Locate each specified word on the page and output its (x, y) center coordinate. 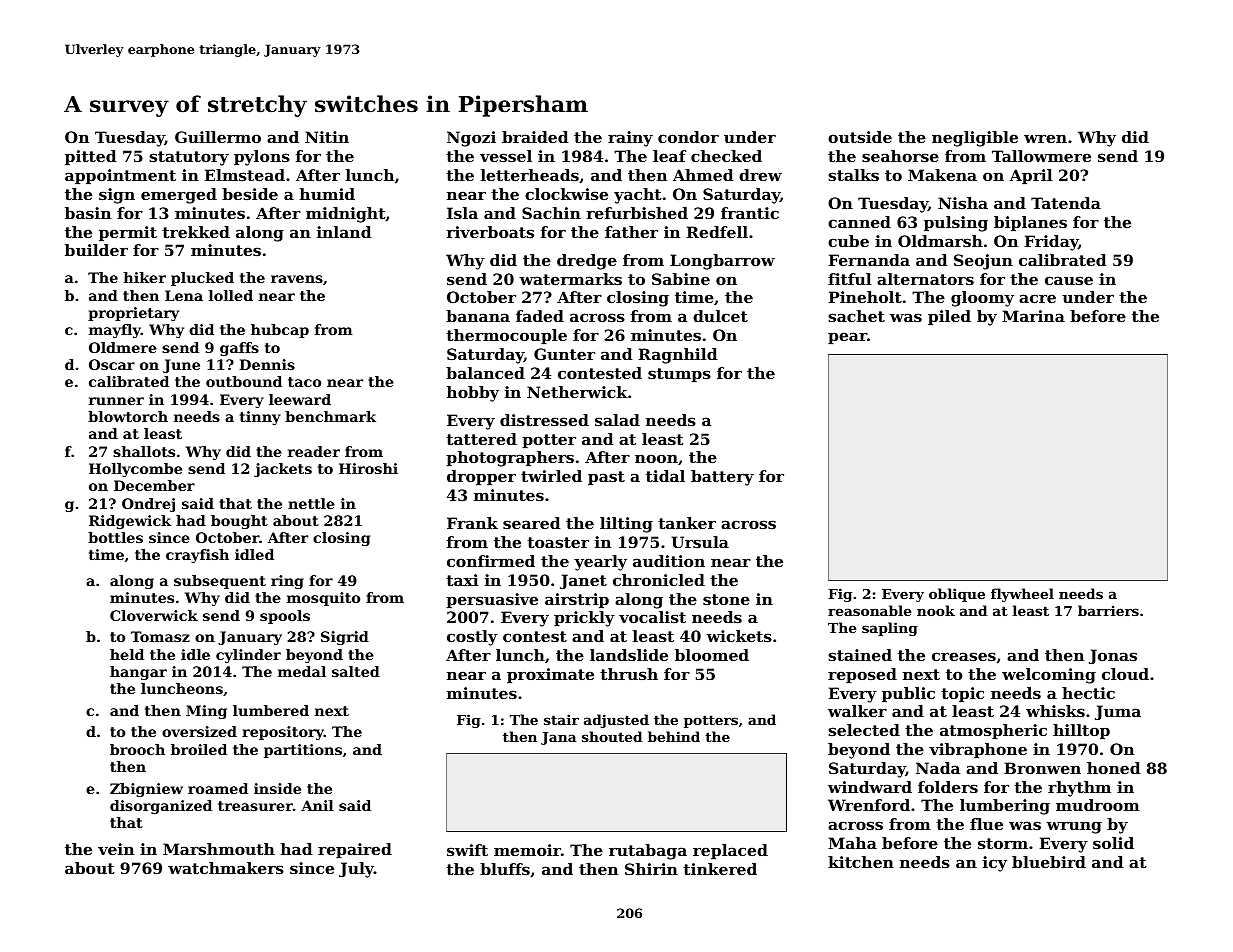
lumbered (271, 710)
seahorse (900, 156)
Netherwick (577, 392)
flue (986, 824)
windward (870, 787)
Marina (1033, 316)
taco (304, 382)
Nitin (327, 137)
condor (688, 137)
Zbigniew (146, 790)
